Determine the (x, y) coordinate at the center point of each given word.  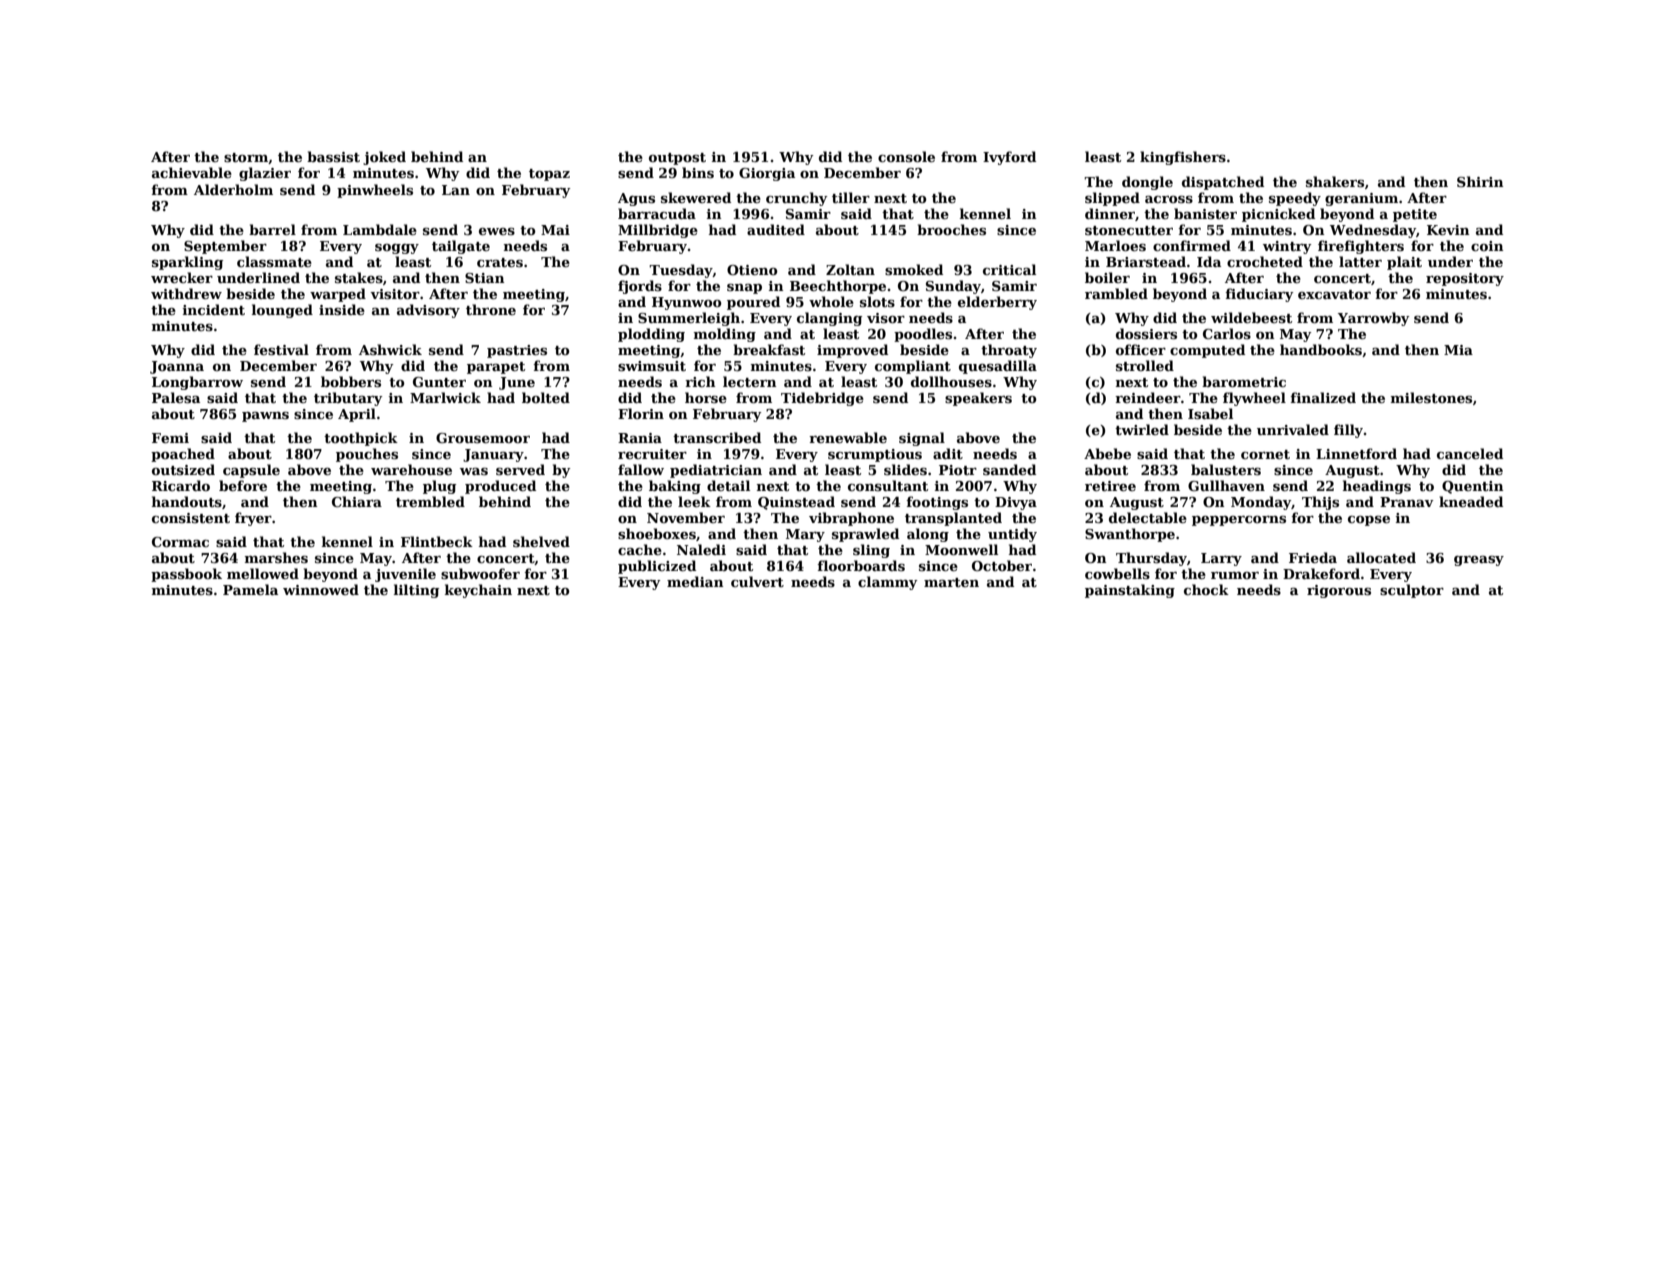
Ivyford (1009, 158)
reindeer (1148, 397)
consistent (191, 518)
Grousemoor (483, 438)
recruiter (652, 454)
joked (384, 158)
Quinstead (796, 503)
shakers (1335, 181)
